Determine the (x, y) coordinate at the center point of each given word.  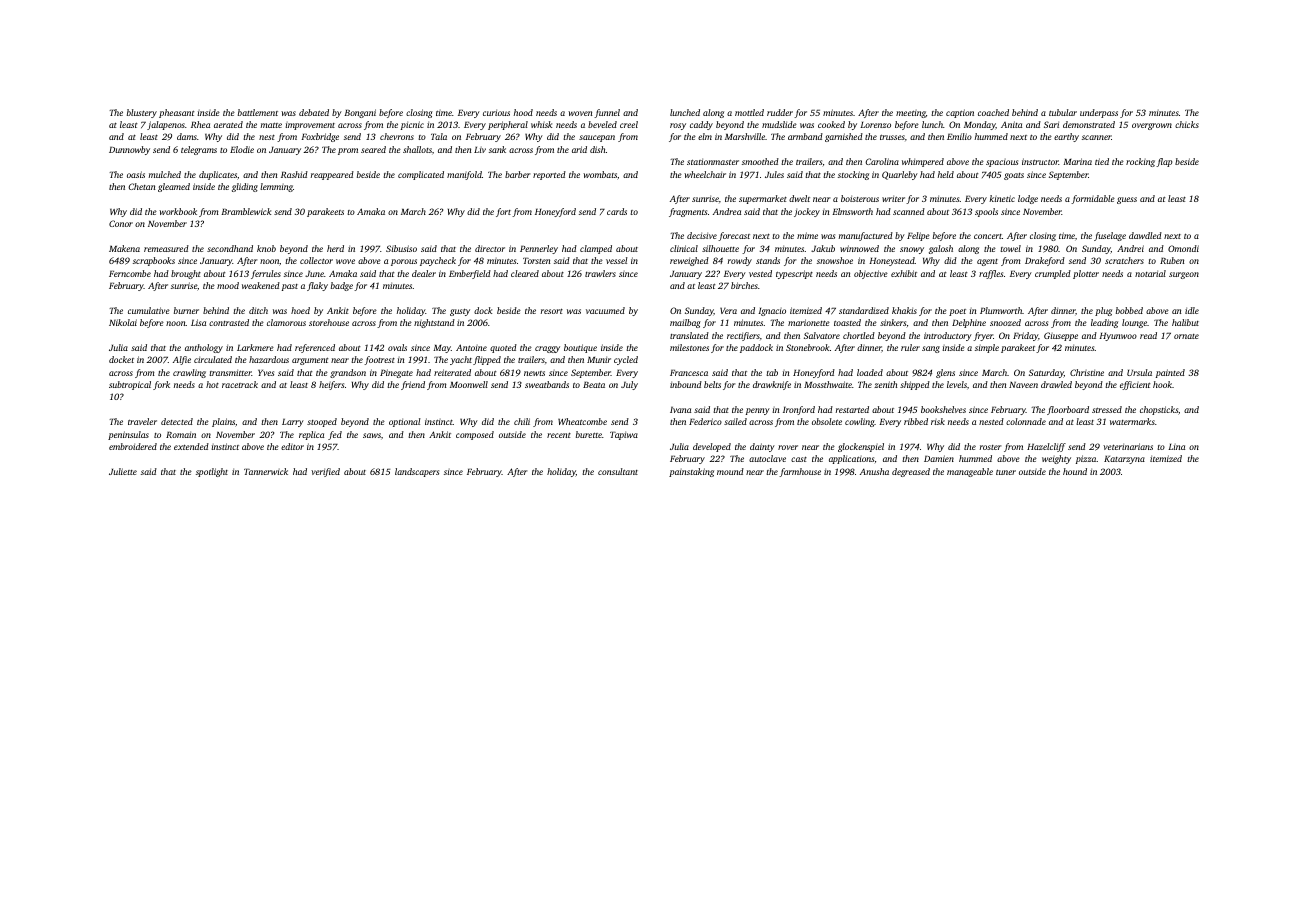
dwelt (799, 198)
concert (988, 236)
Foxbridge (320, 137)
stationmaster (713, 161)
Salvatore (822, 335)
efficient (1135, 385)
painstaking (691, 472)
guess (1127, 200)
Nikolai (123, 322)
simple (987, 348)
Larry (293, 423)
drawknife (772, 385)
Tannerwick (266, 471)
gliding (245, 187)
